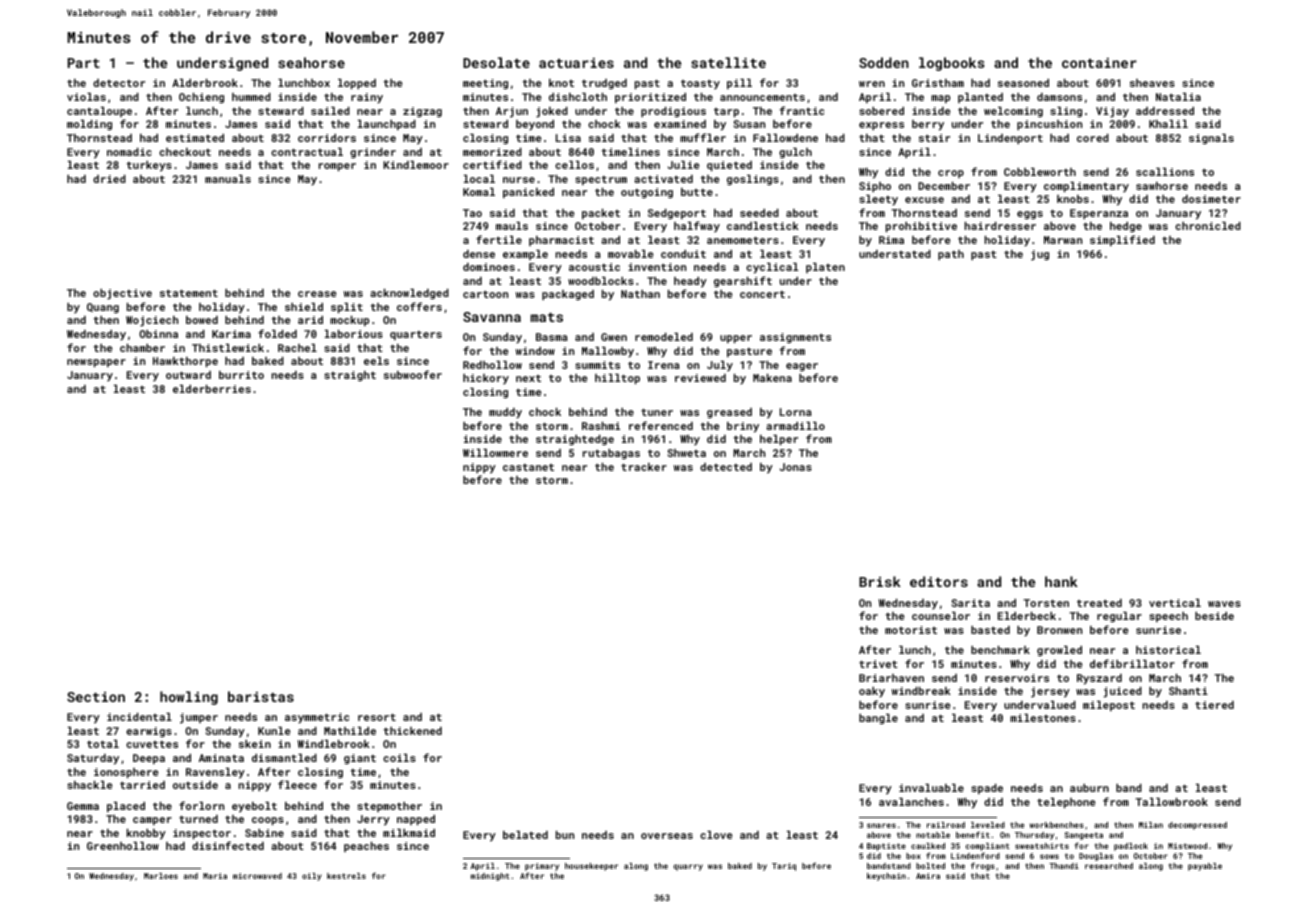 This screenshot has height=924, width=1308. Describe the element at coordinates (1171, 802) in the screenshot. I see `Tallowbrook` at that location.
